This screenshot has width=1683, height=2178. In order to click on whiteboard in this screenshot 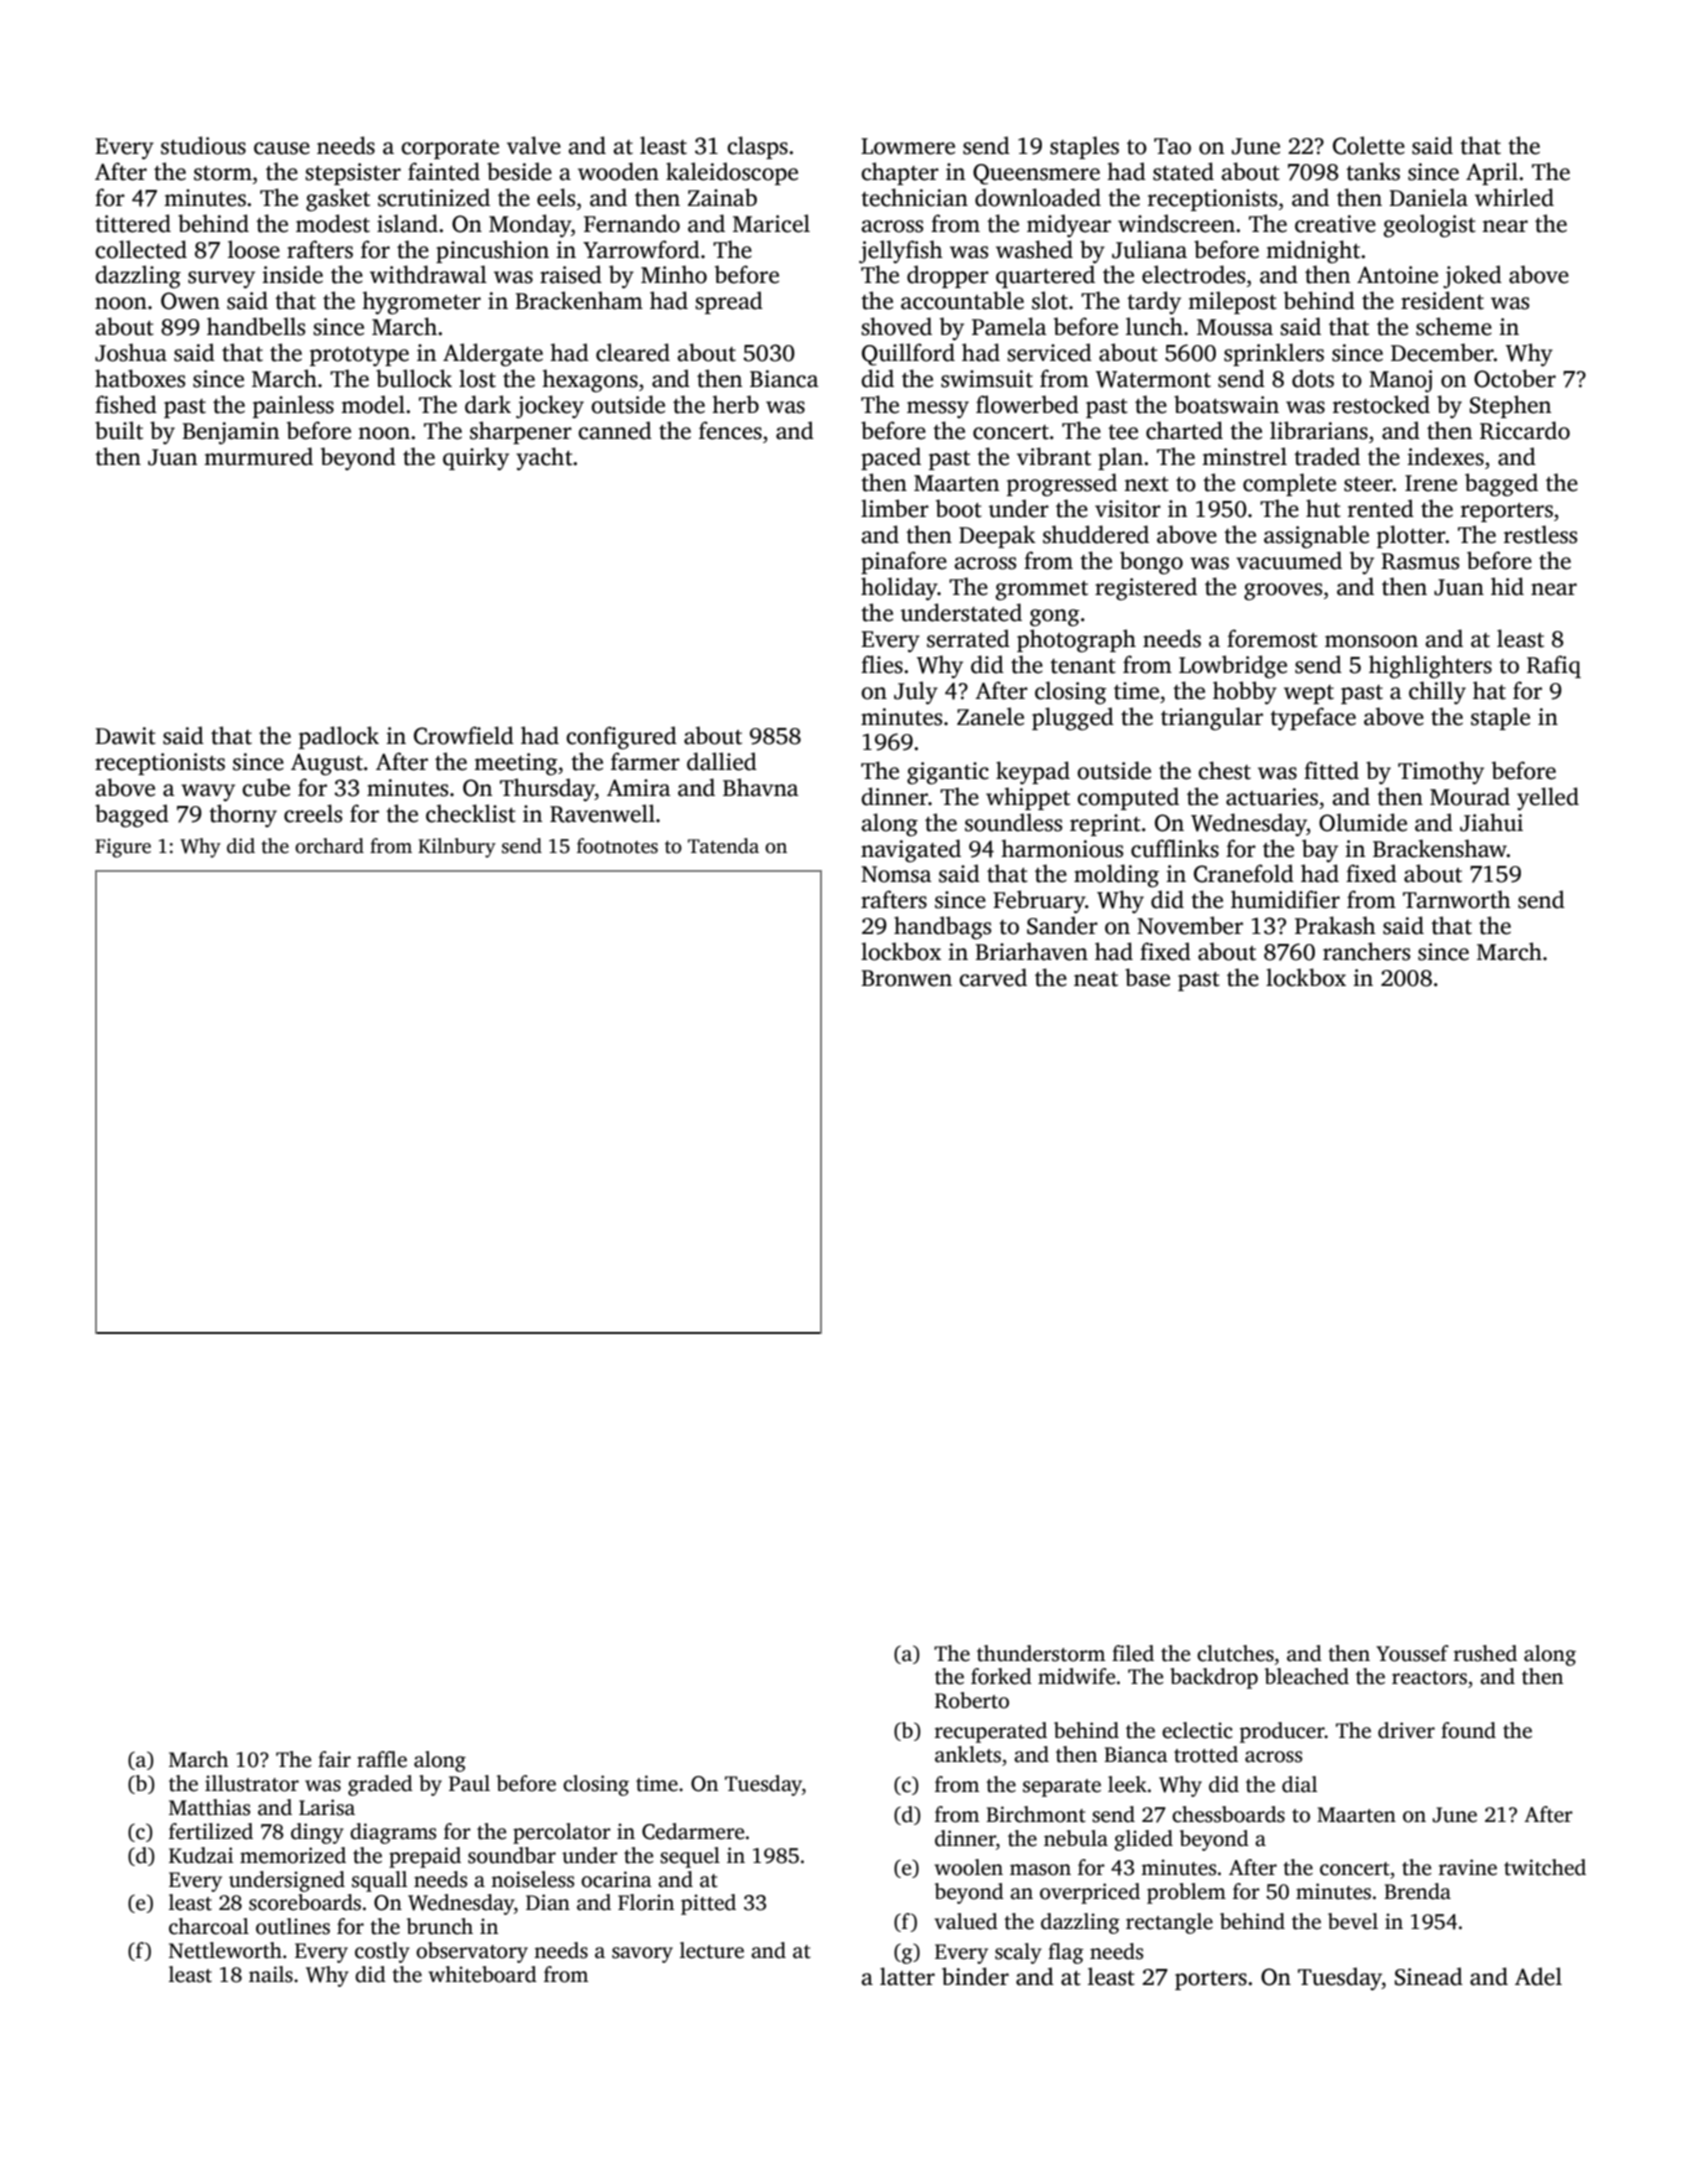, I will do `click(482, 1974)`.
